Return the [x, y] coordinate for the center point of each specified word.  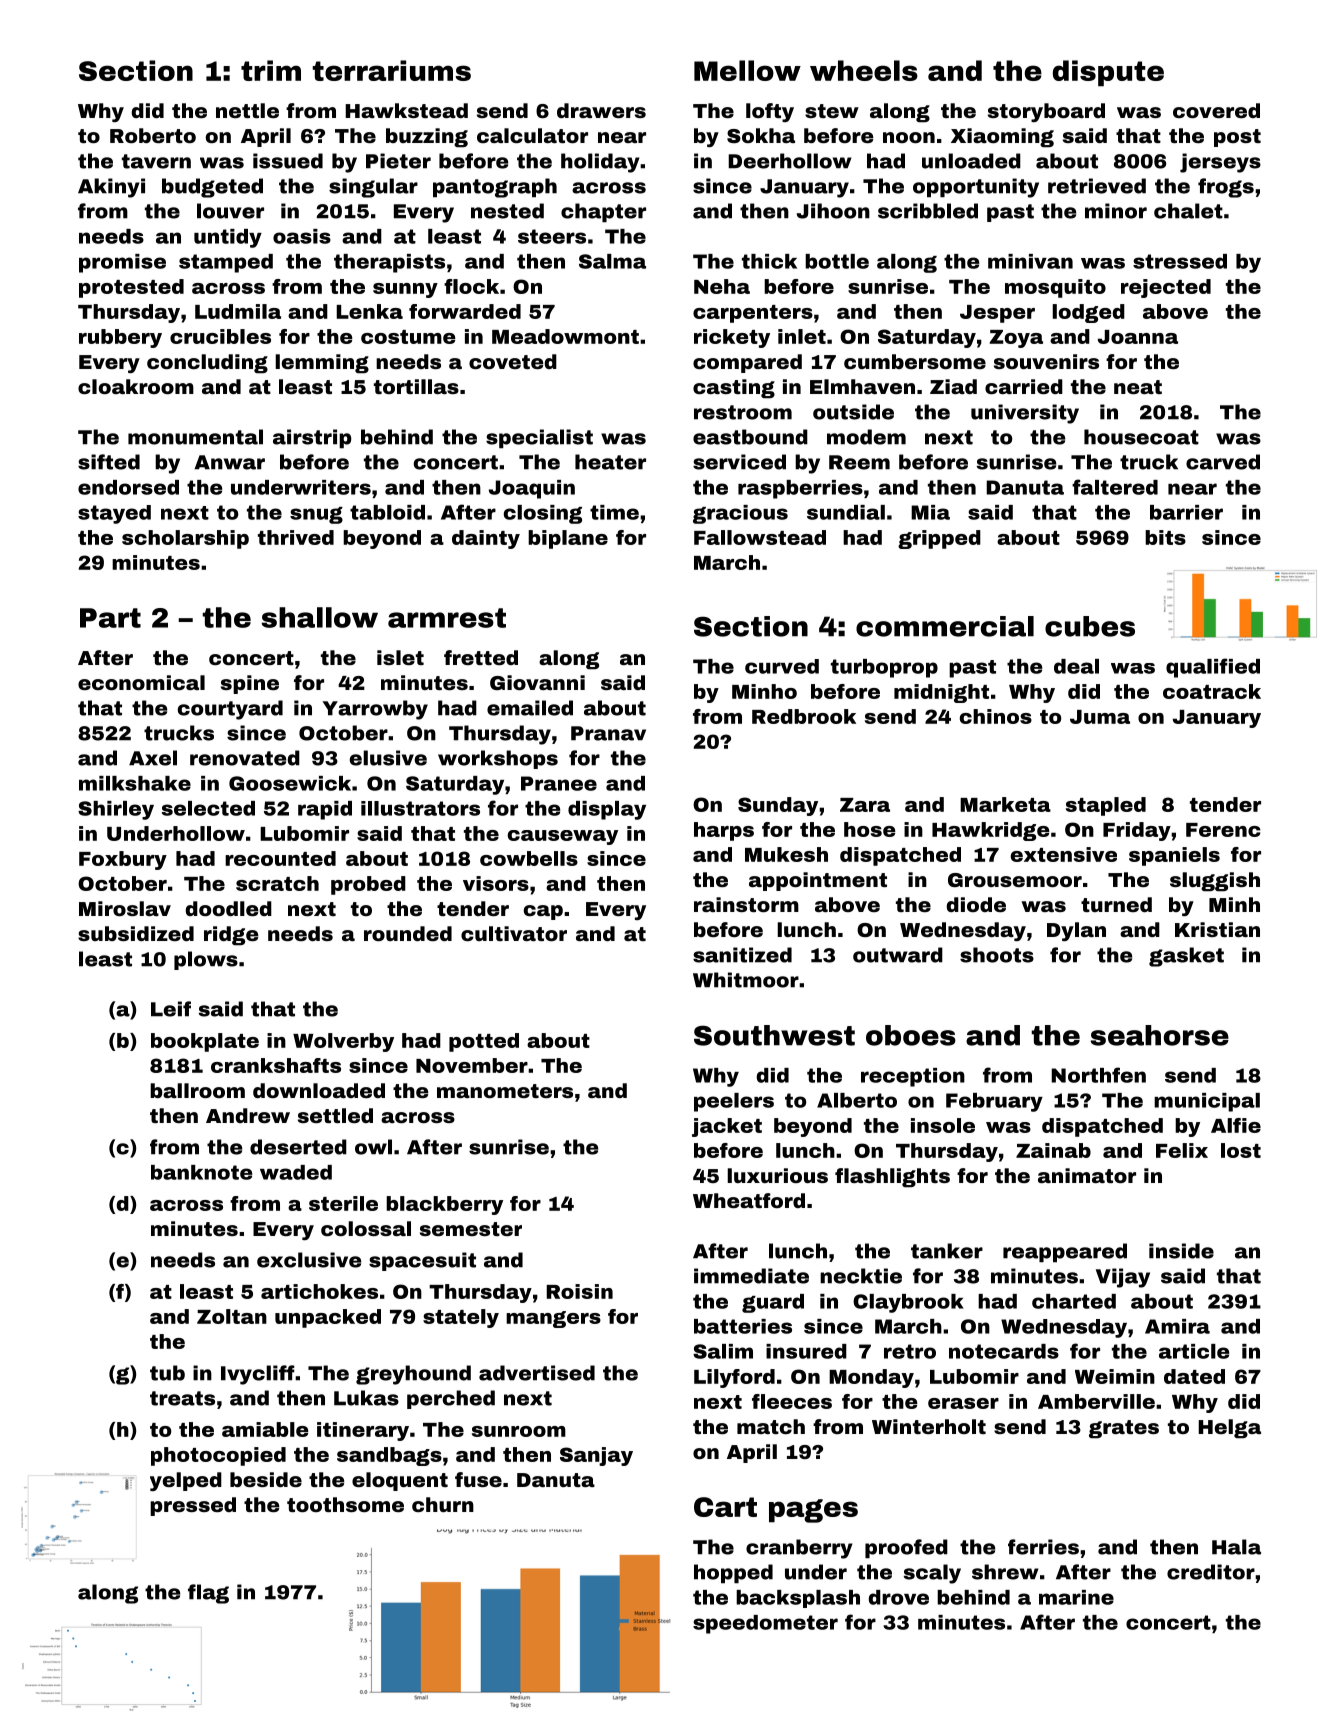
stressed [1180, 261]
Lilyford [734, 1378]
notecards [1004, 1351]
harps [724, 831]
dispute [1108, 73]
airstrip [312, 438]
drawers [601, 110]
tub [167, 1373]
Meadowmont [565, 336]
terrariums [391, 70]
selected [208, 808]
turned [1116, 904]
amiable [265, 1429]
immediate [751, 1276]
